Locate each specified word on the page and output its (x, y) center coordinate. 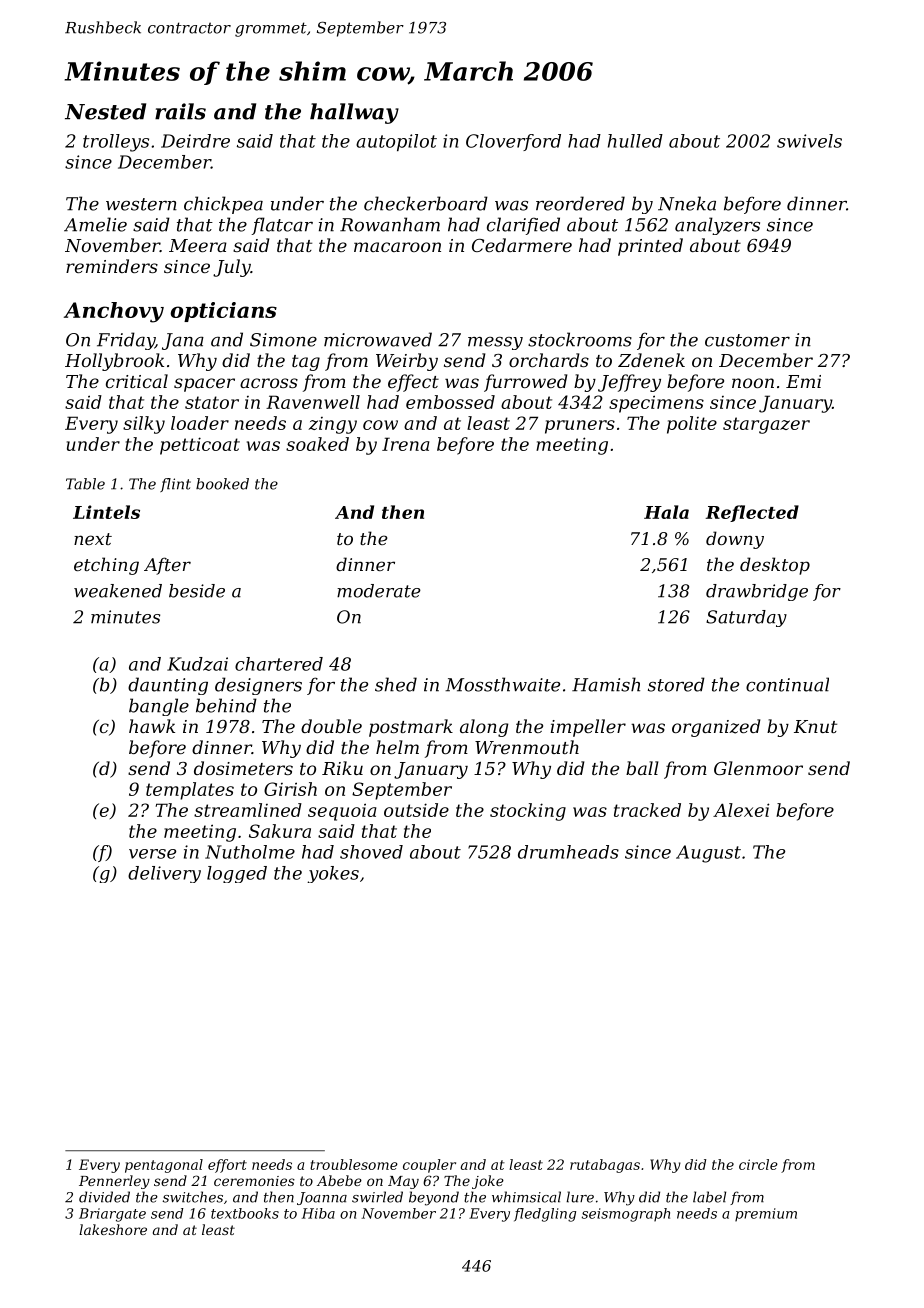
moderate (379, 591)
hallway (354, 113)
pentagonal (164, 1166)
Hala (666, 512)
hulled (635, 141)
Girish (290, 789)
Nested (105, 111)
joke (488, 1182)
